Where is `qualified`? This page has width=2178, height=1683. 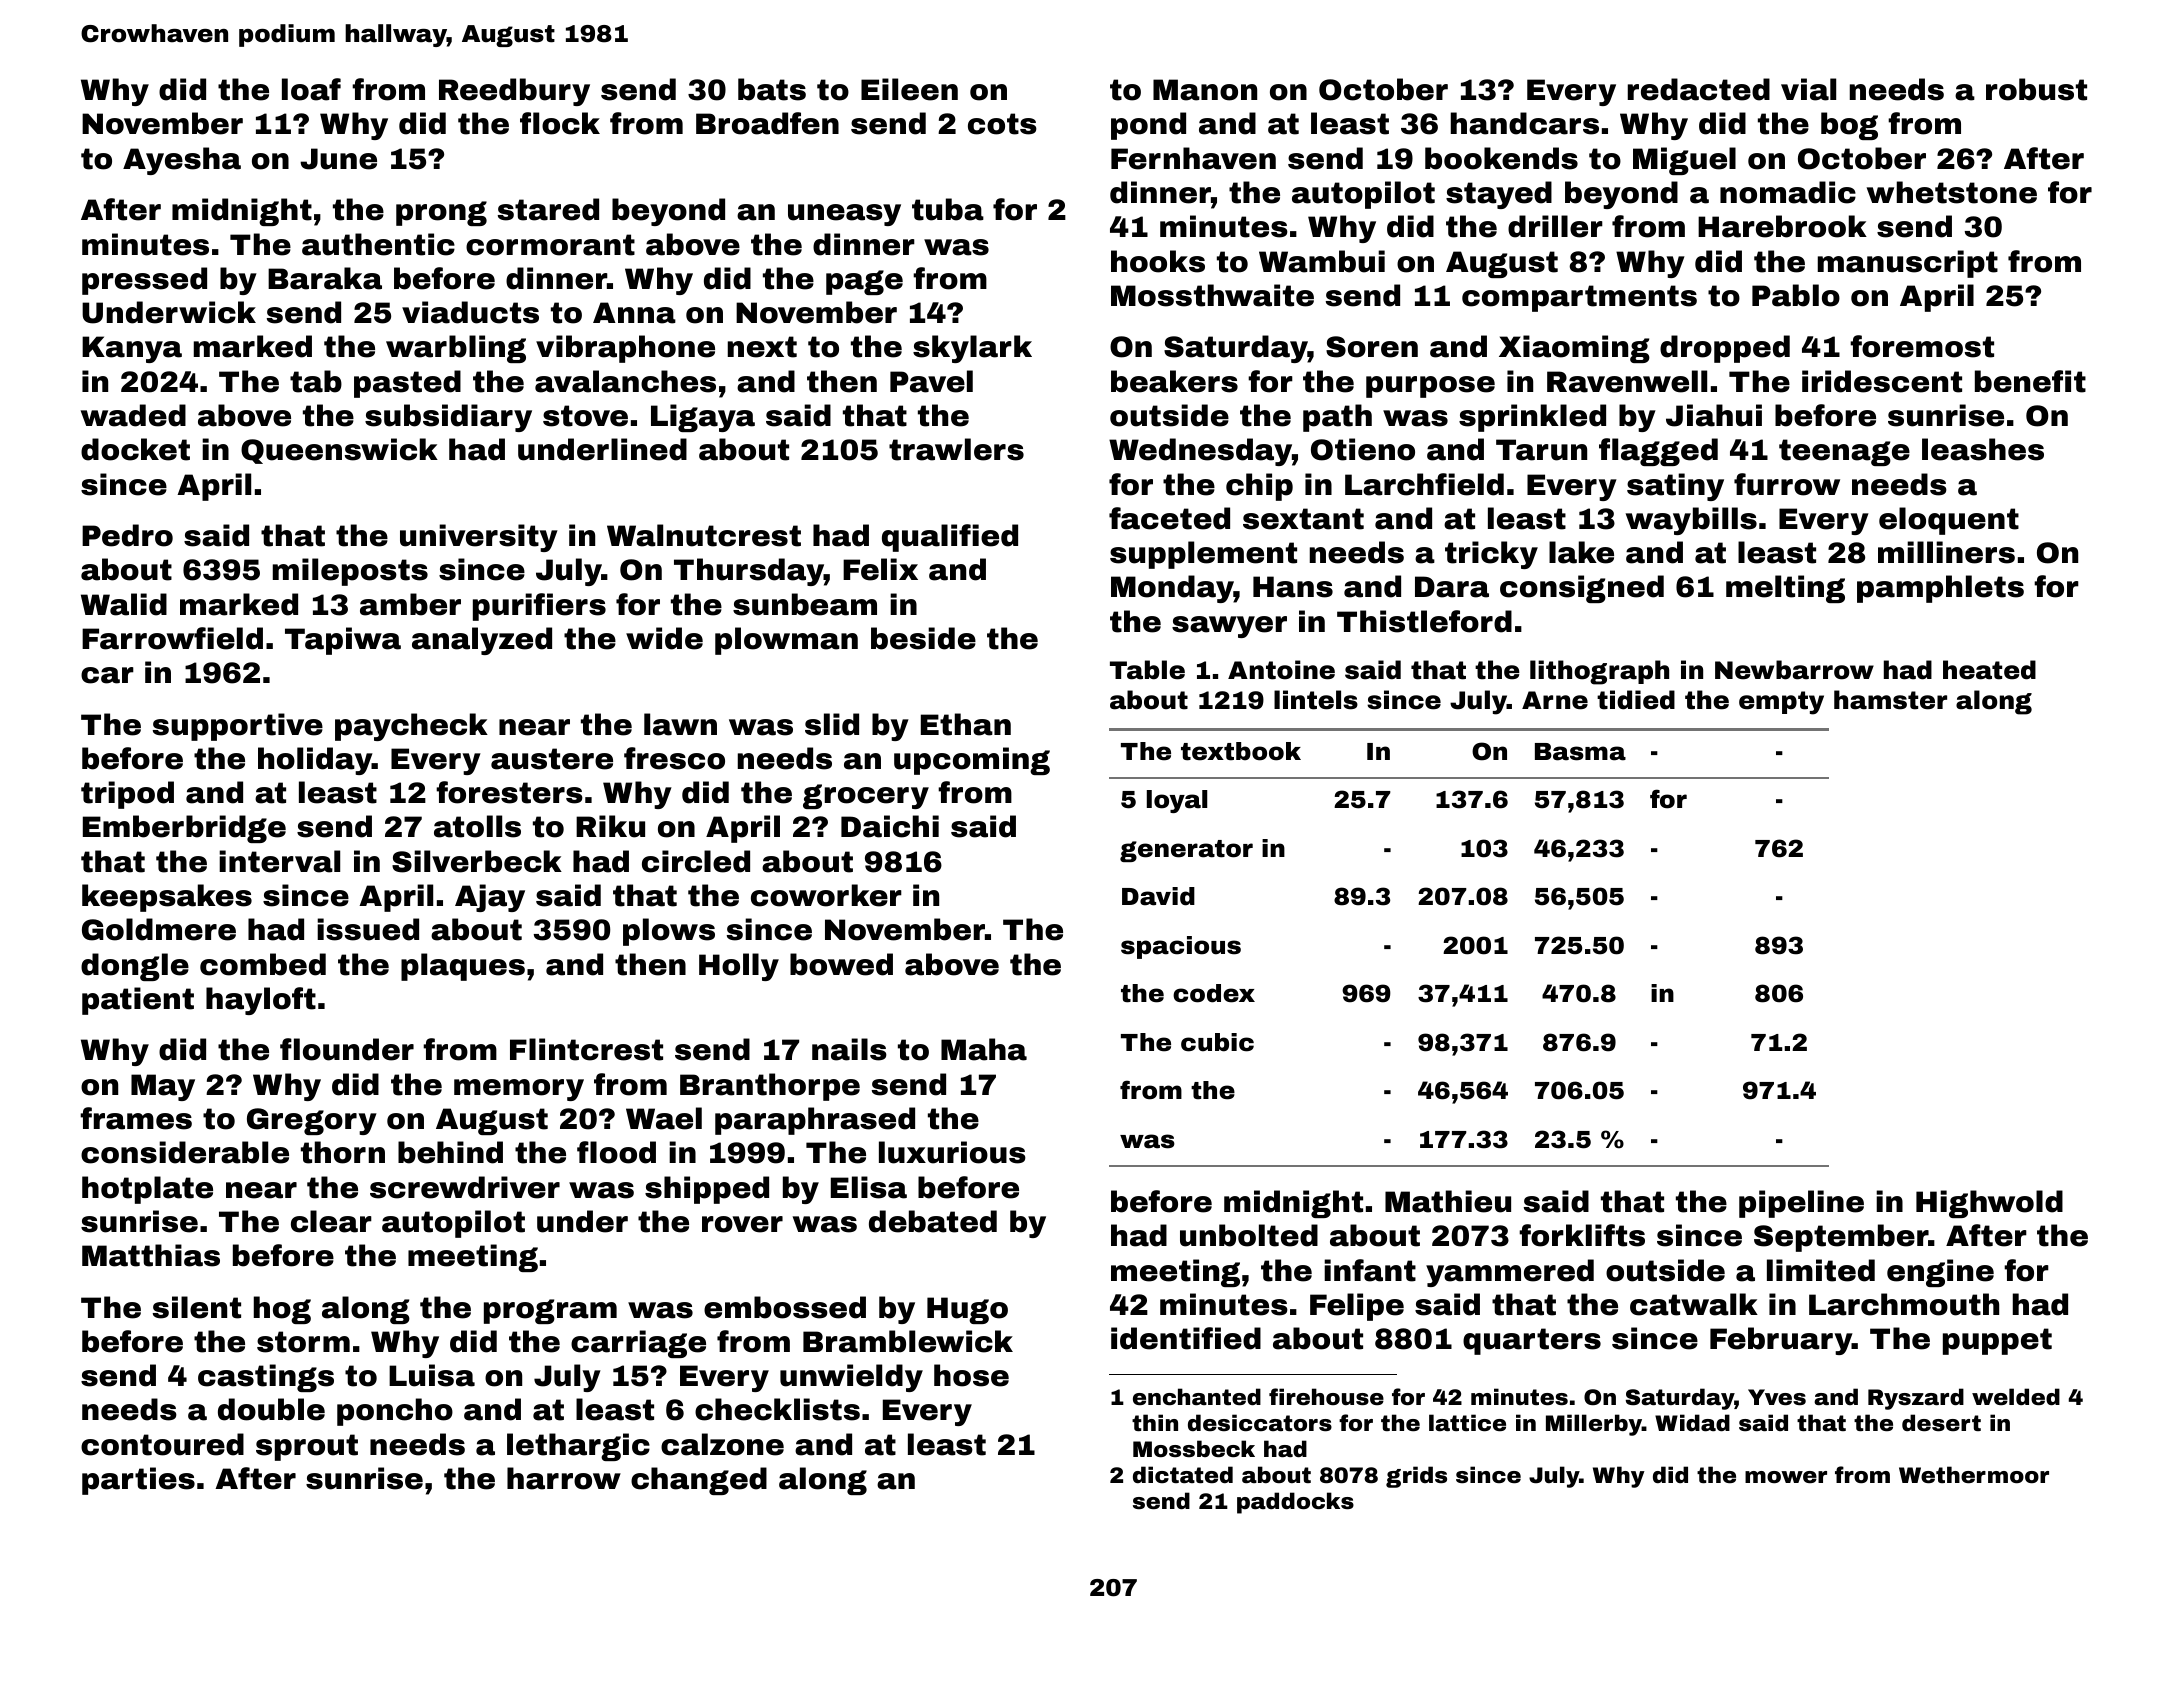 qualified is located at coordinates (950, 538).
